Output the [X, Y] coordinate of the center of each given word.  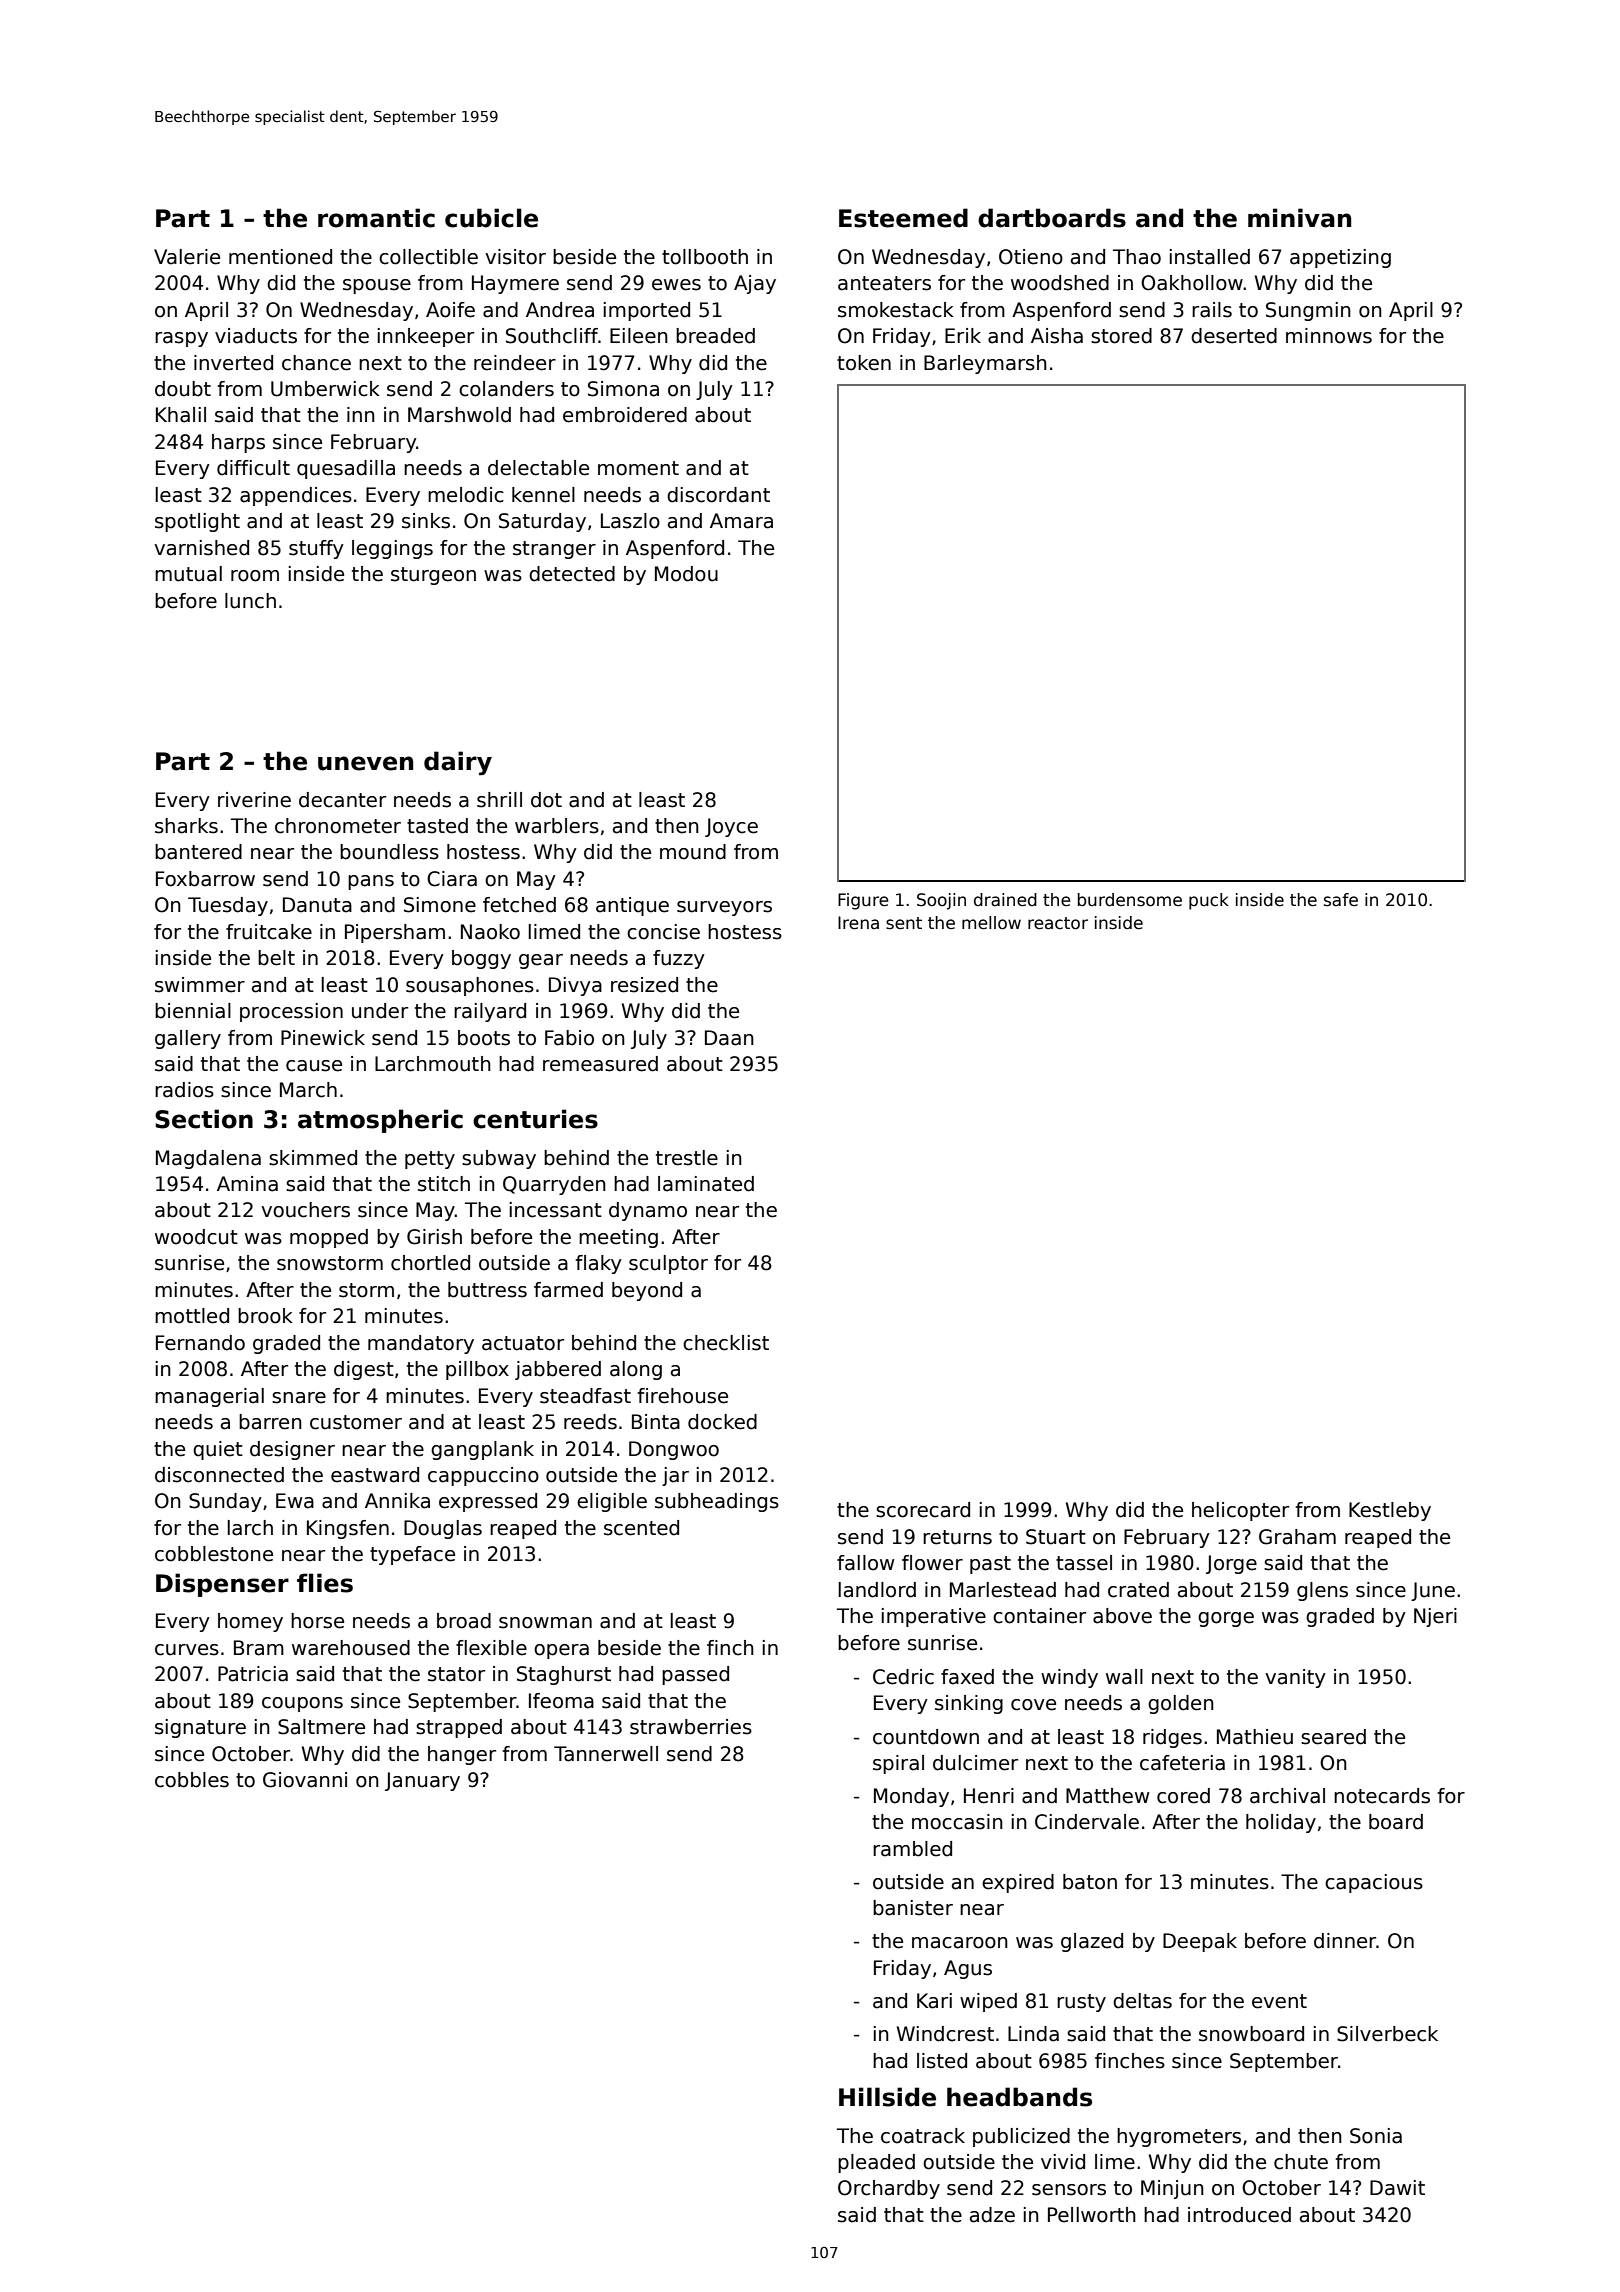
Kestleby [1390, 1511]
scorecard [923, 1510]
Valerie [187, 257]
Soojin [941, 901]
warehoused [351, 1648]
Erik [963, 335]
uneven [365, 763]
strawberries [691, 1727]
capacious [1374, 1883]
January [422, 1781]
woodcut [196, 1237]
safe [1341, 900]
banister [913, 1908]
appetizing [1340, 258]
